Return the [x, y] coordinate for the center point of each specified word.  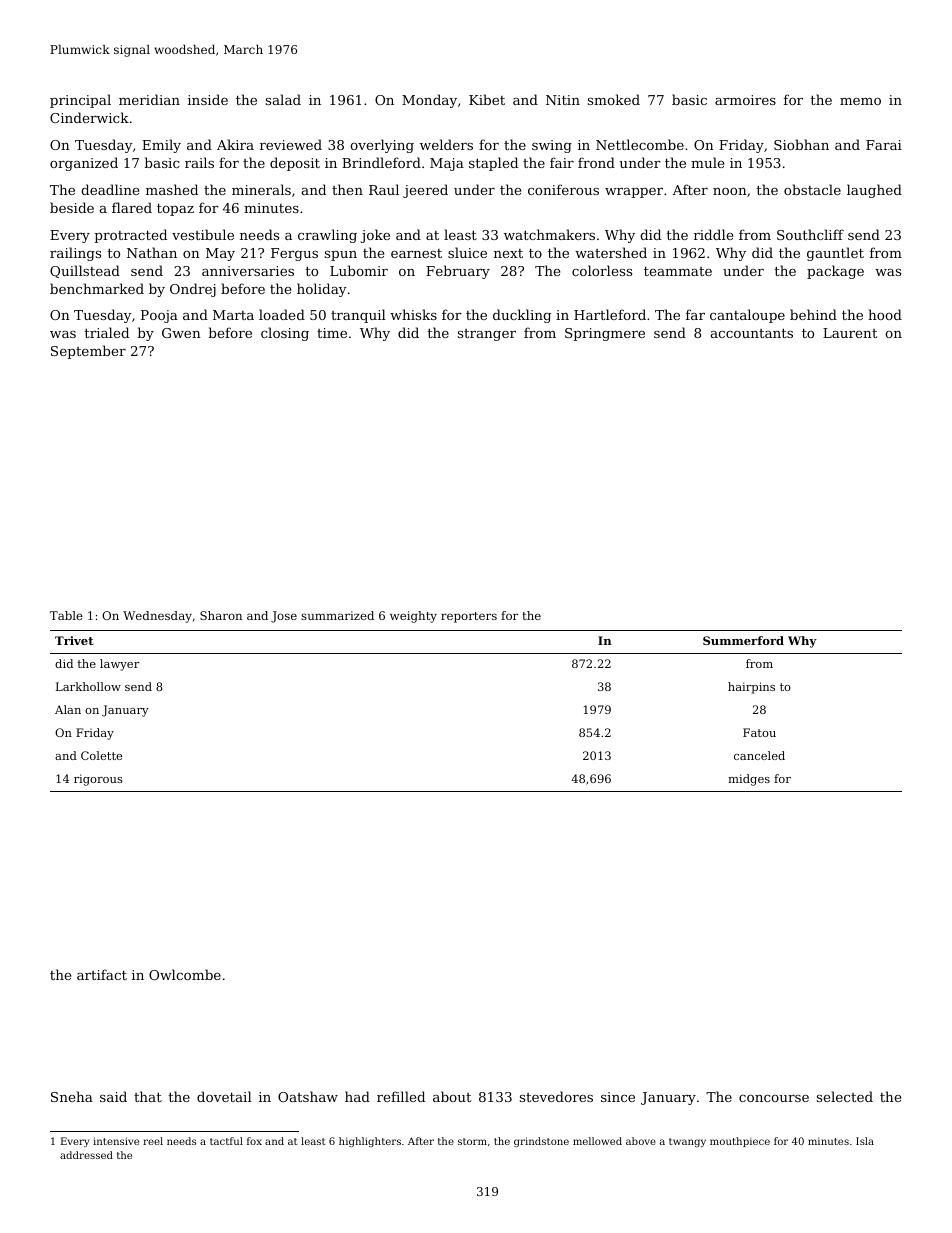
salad [283, 99]
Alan [68, 709]
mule [707, 162]
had [357, 1096]
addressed [86, 1155]
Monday [429, 101]
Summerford [743, 640]
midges [749, 780]
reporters [469, 617]
